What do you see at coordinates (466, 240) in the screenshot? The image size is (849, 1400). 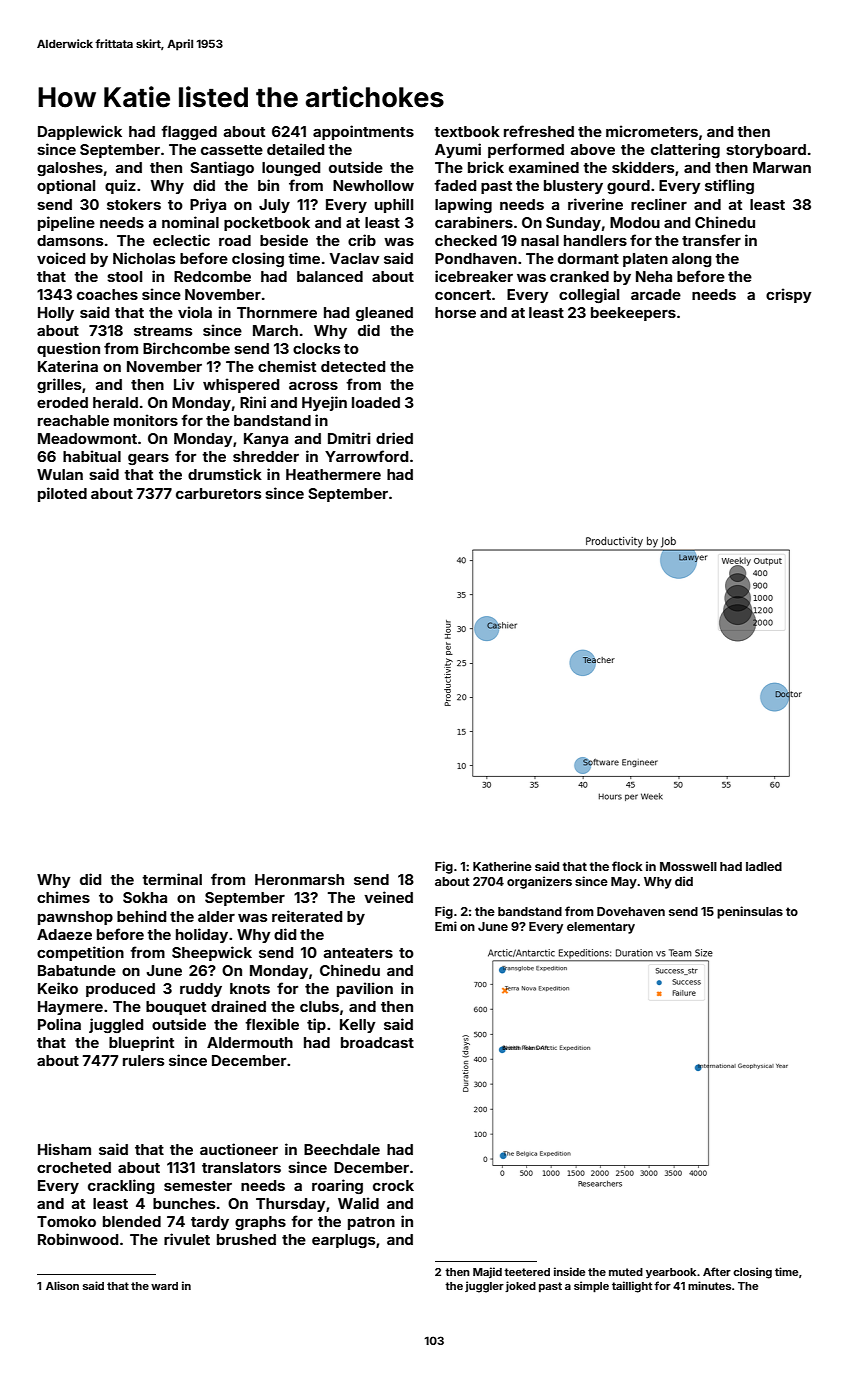 I see `checked` at bounding box center [466, 240].
